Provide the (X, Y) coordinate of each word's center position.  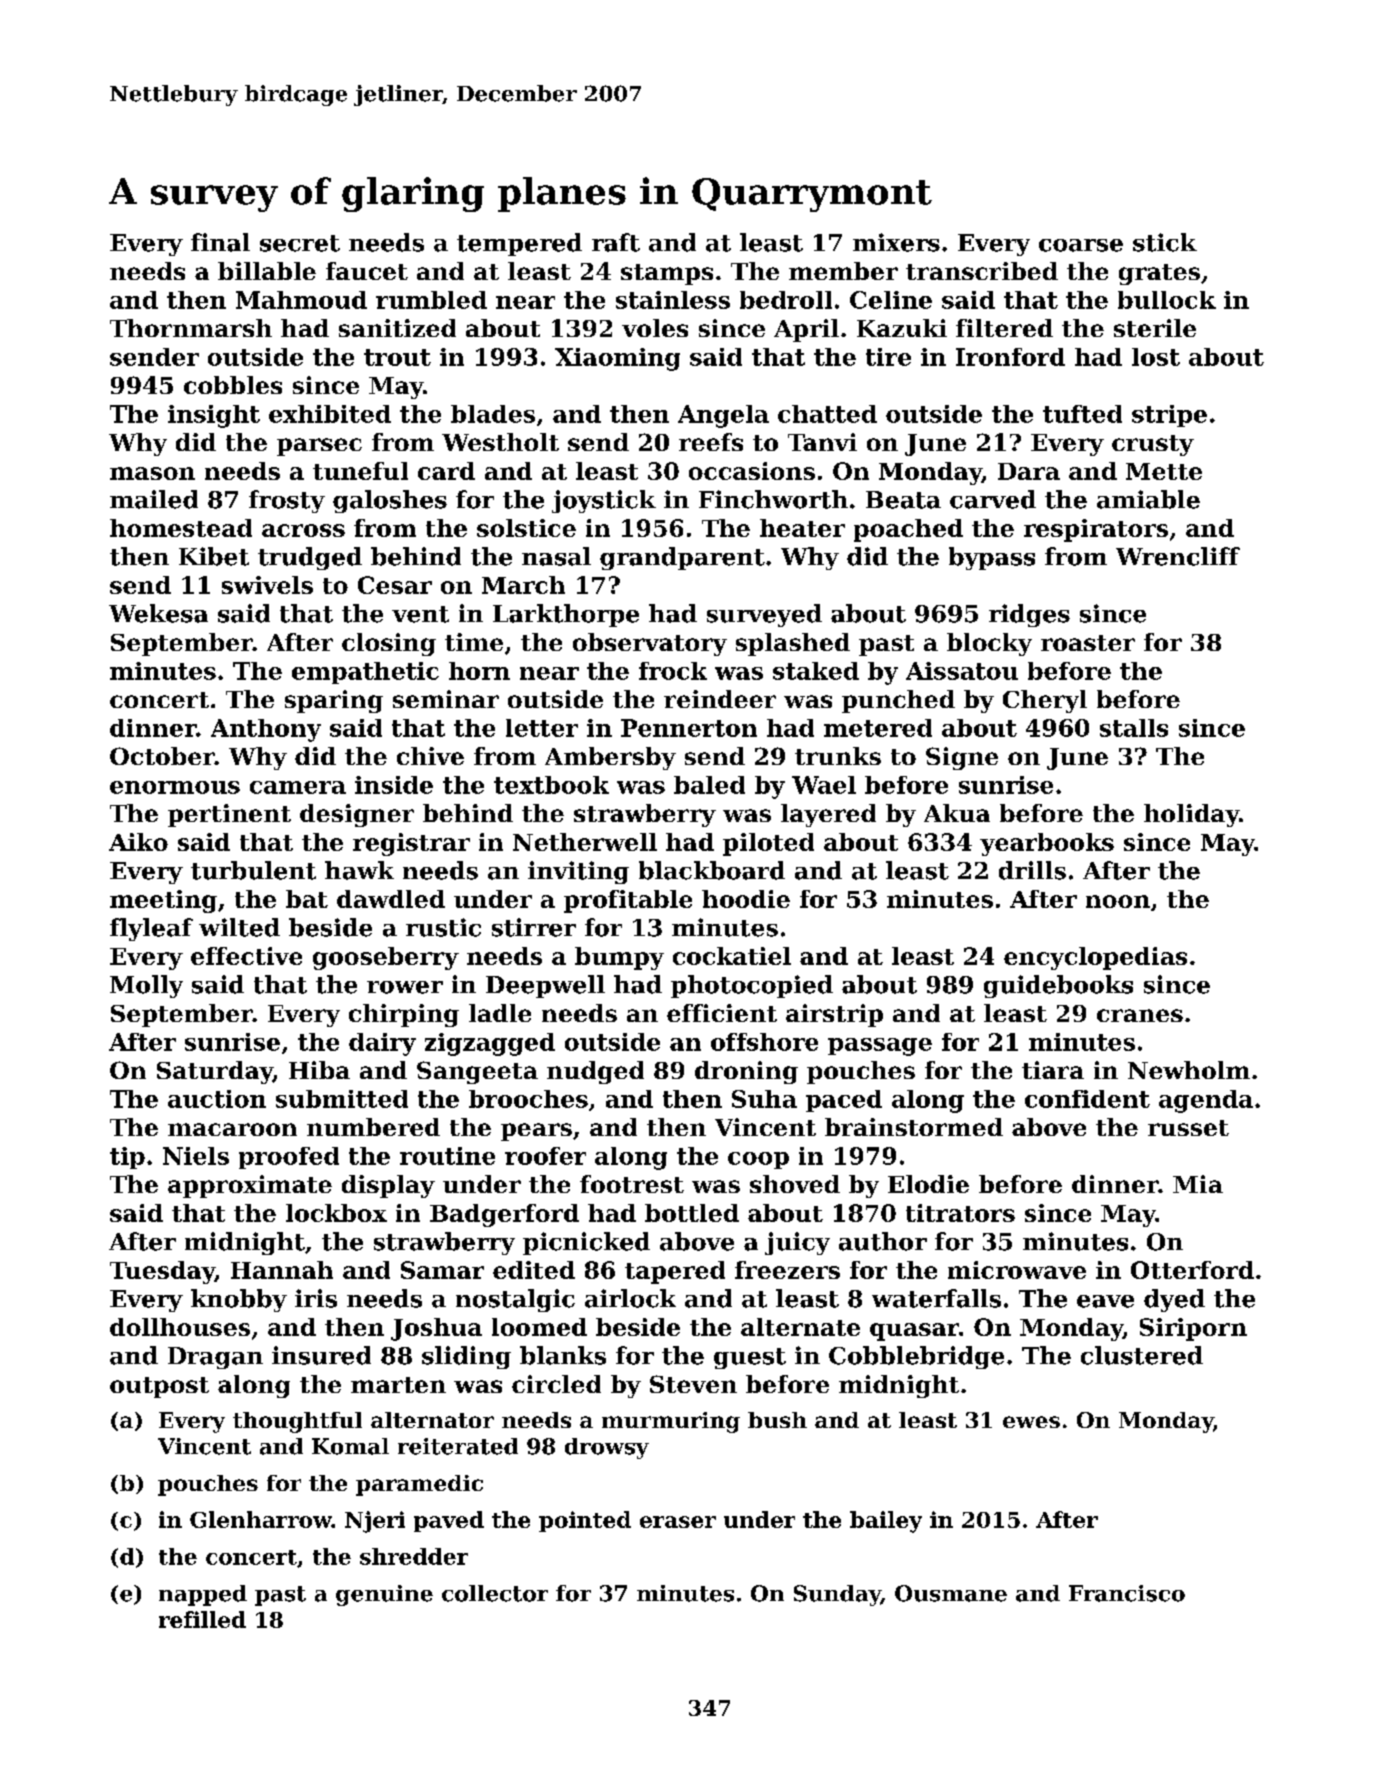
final (220, 242)
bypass (992, 558)
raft (616, 242)
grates (1159, 274)
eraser (678, 1522)
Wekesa (158, 613)
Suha (764, 1099)
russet (1188, 1128)
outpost (159, 1387)
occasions (752, 471)
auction (217, 1099)
